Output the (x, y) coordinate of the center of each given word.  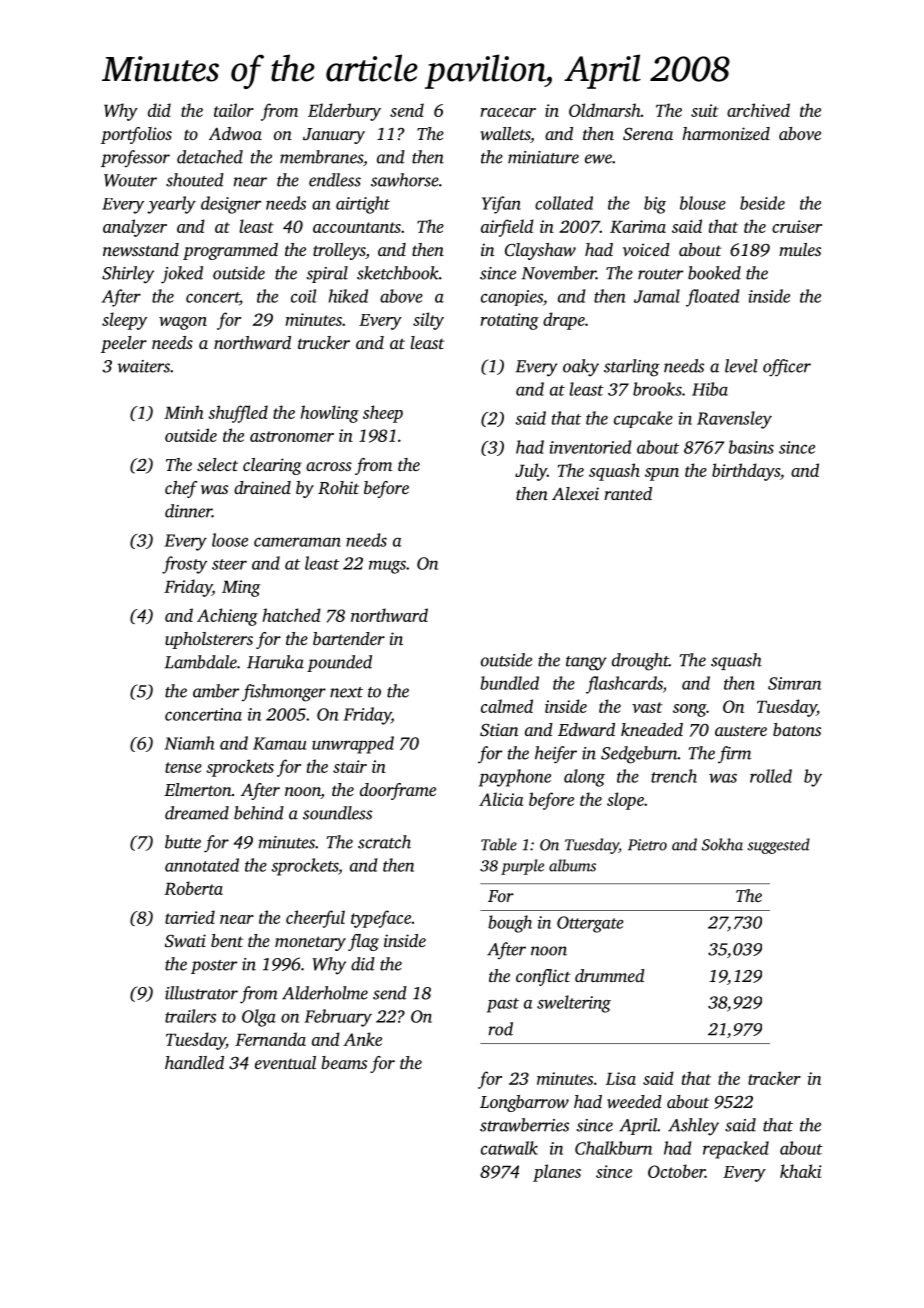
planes (557, 1173)
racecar (508, 112)
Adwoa (235, 133)
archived (758, 110)
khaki (801, 1171)
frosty (184, 565)
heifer (556, 755)
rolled (771, 776)
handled (194, 1062)
